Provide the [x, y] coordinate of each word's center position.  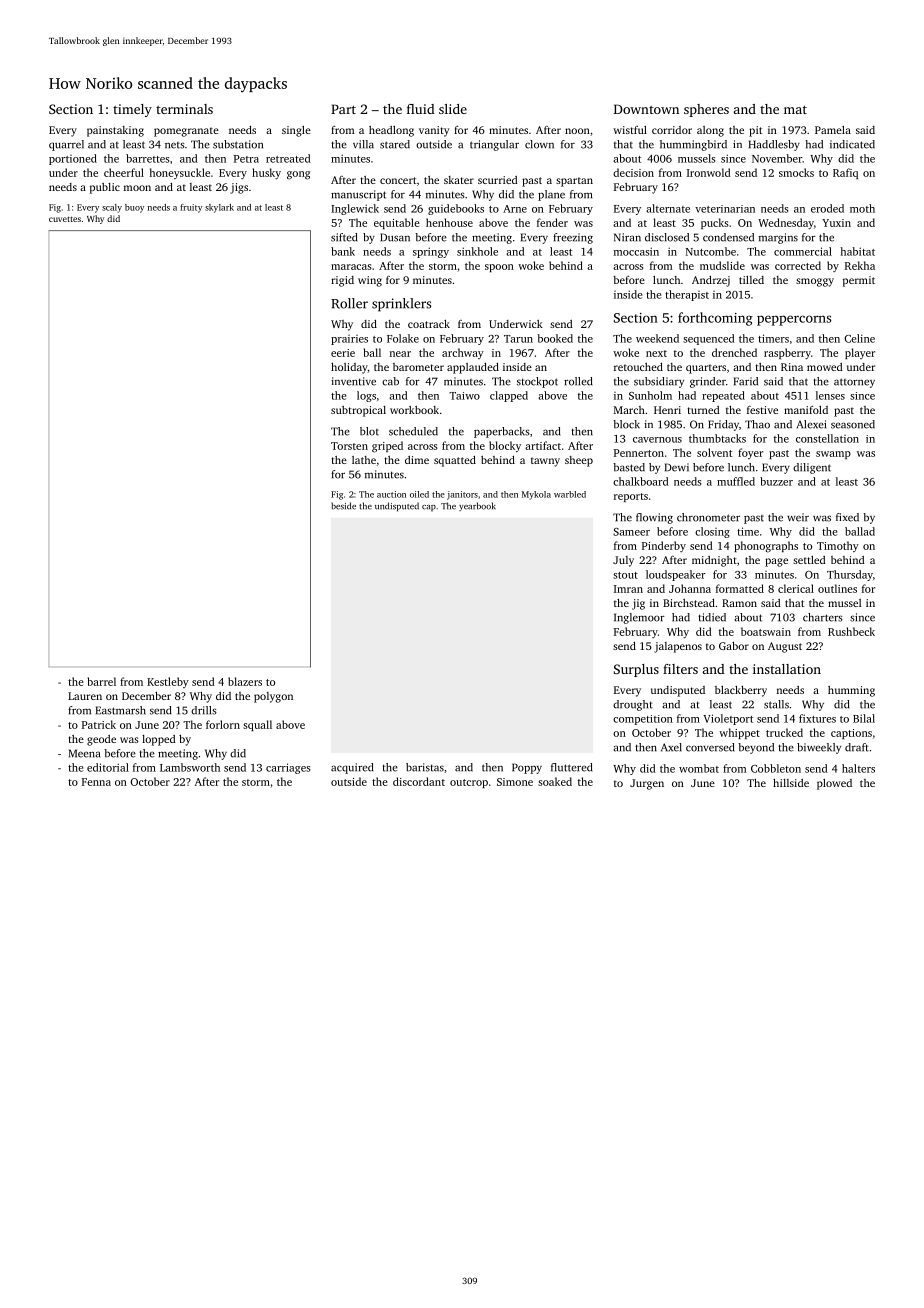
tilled [751, 280]
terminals [184, 109]
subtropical [358, 411]
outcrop [469, 783]
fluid [421, 109]
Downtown [646, 109]
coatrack [429, 324]
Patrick [99, 724]
